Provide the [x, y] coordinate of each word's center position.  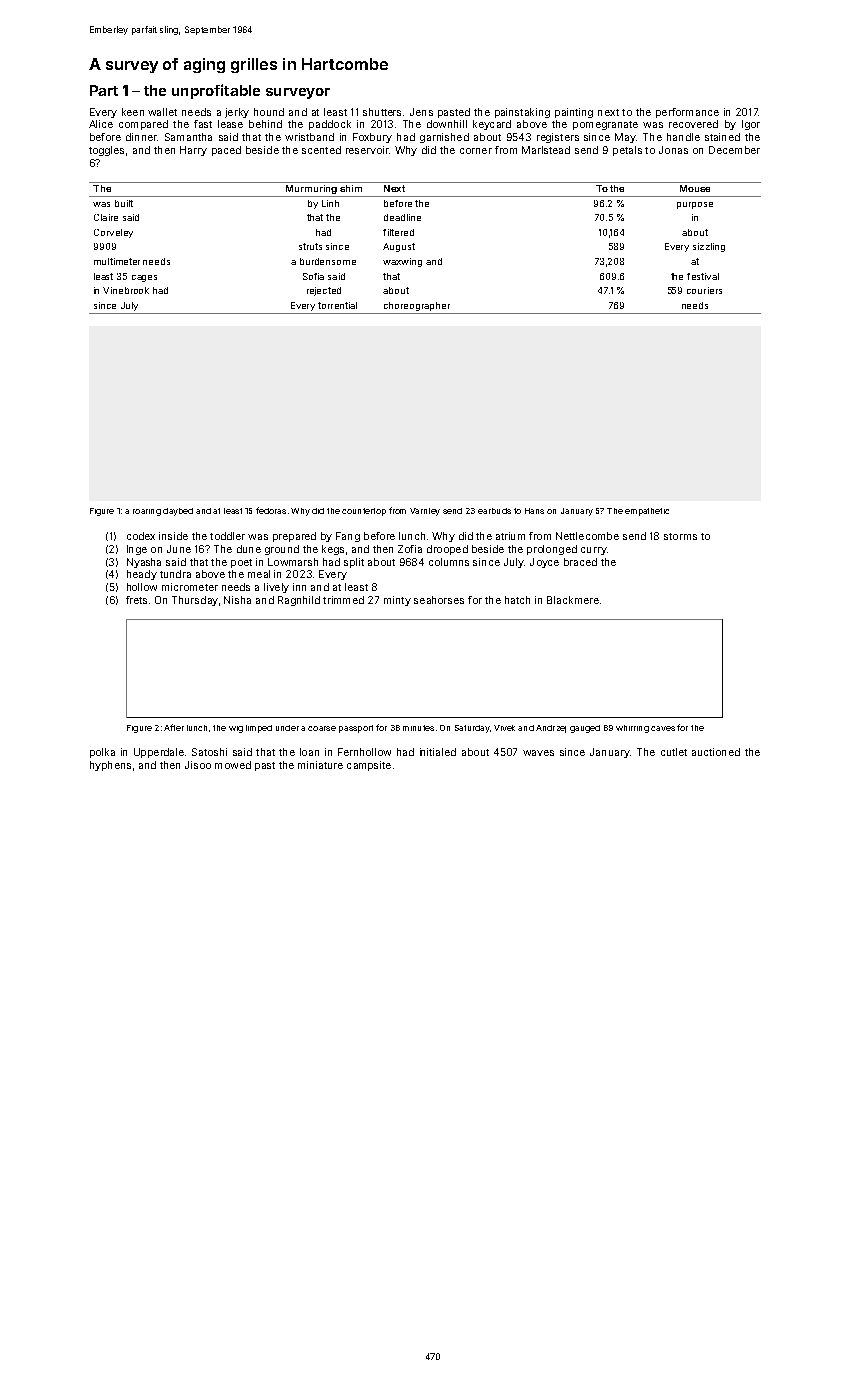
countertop [364, 512]
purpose [695, 205]
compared [143, 125]
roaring [147, 512]
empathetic [647, 512]
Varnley [425, 512]
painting [574, 113]
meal [259, 574]
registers [558, 138]
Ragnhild [299, 601]
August [399, 247]
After [174, 727]
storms [680, 536]
